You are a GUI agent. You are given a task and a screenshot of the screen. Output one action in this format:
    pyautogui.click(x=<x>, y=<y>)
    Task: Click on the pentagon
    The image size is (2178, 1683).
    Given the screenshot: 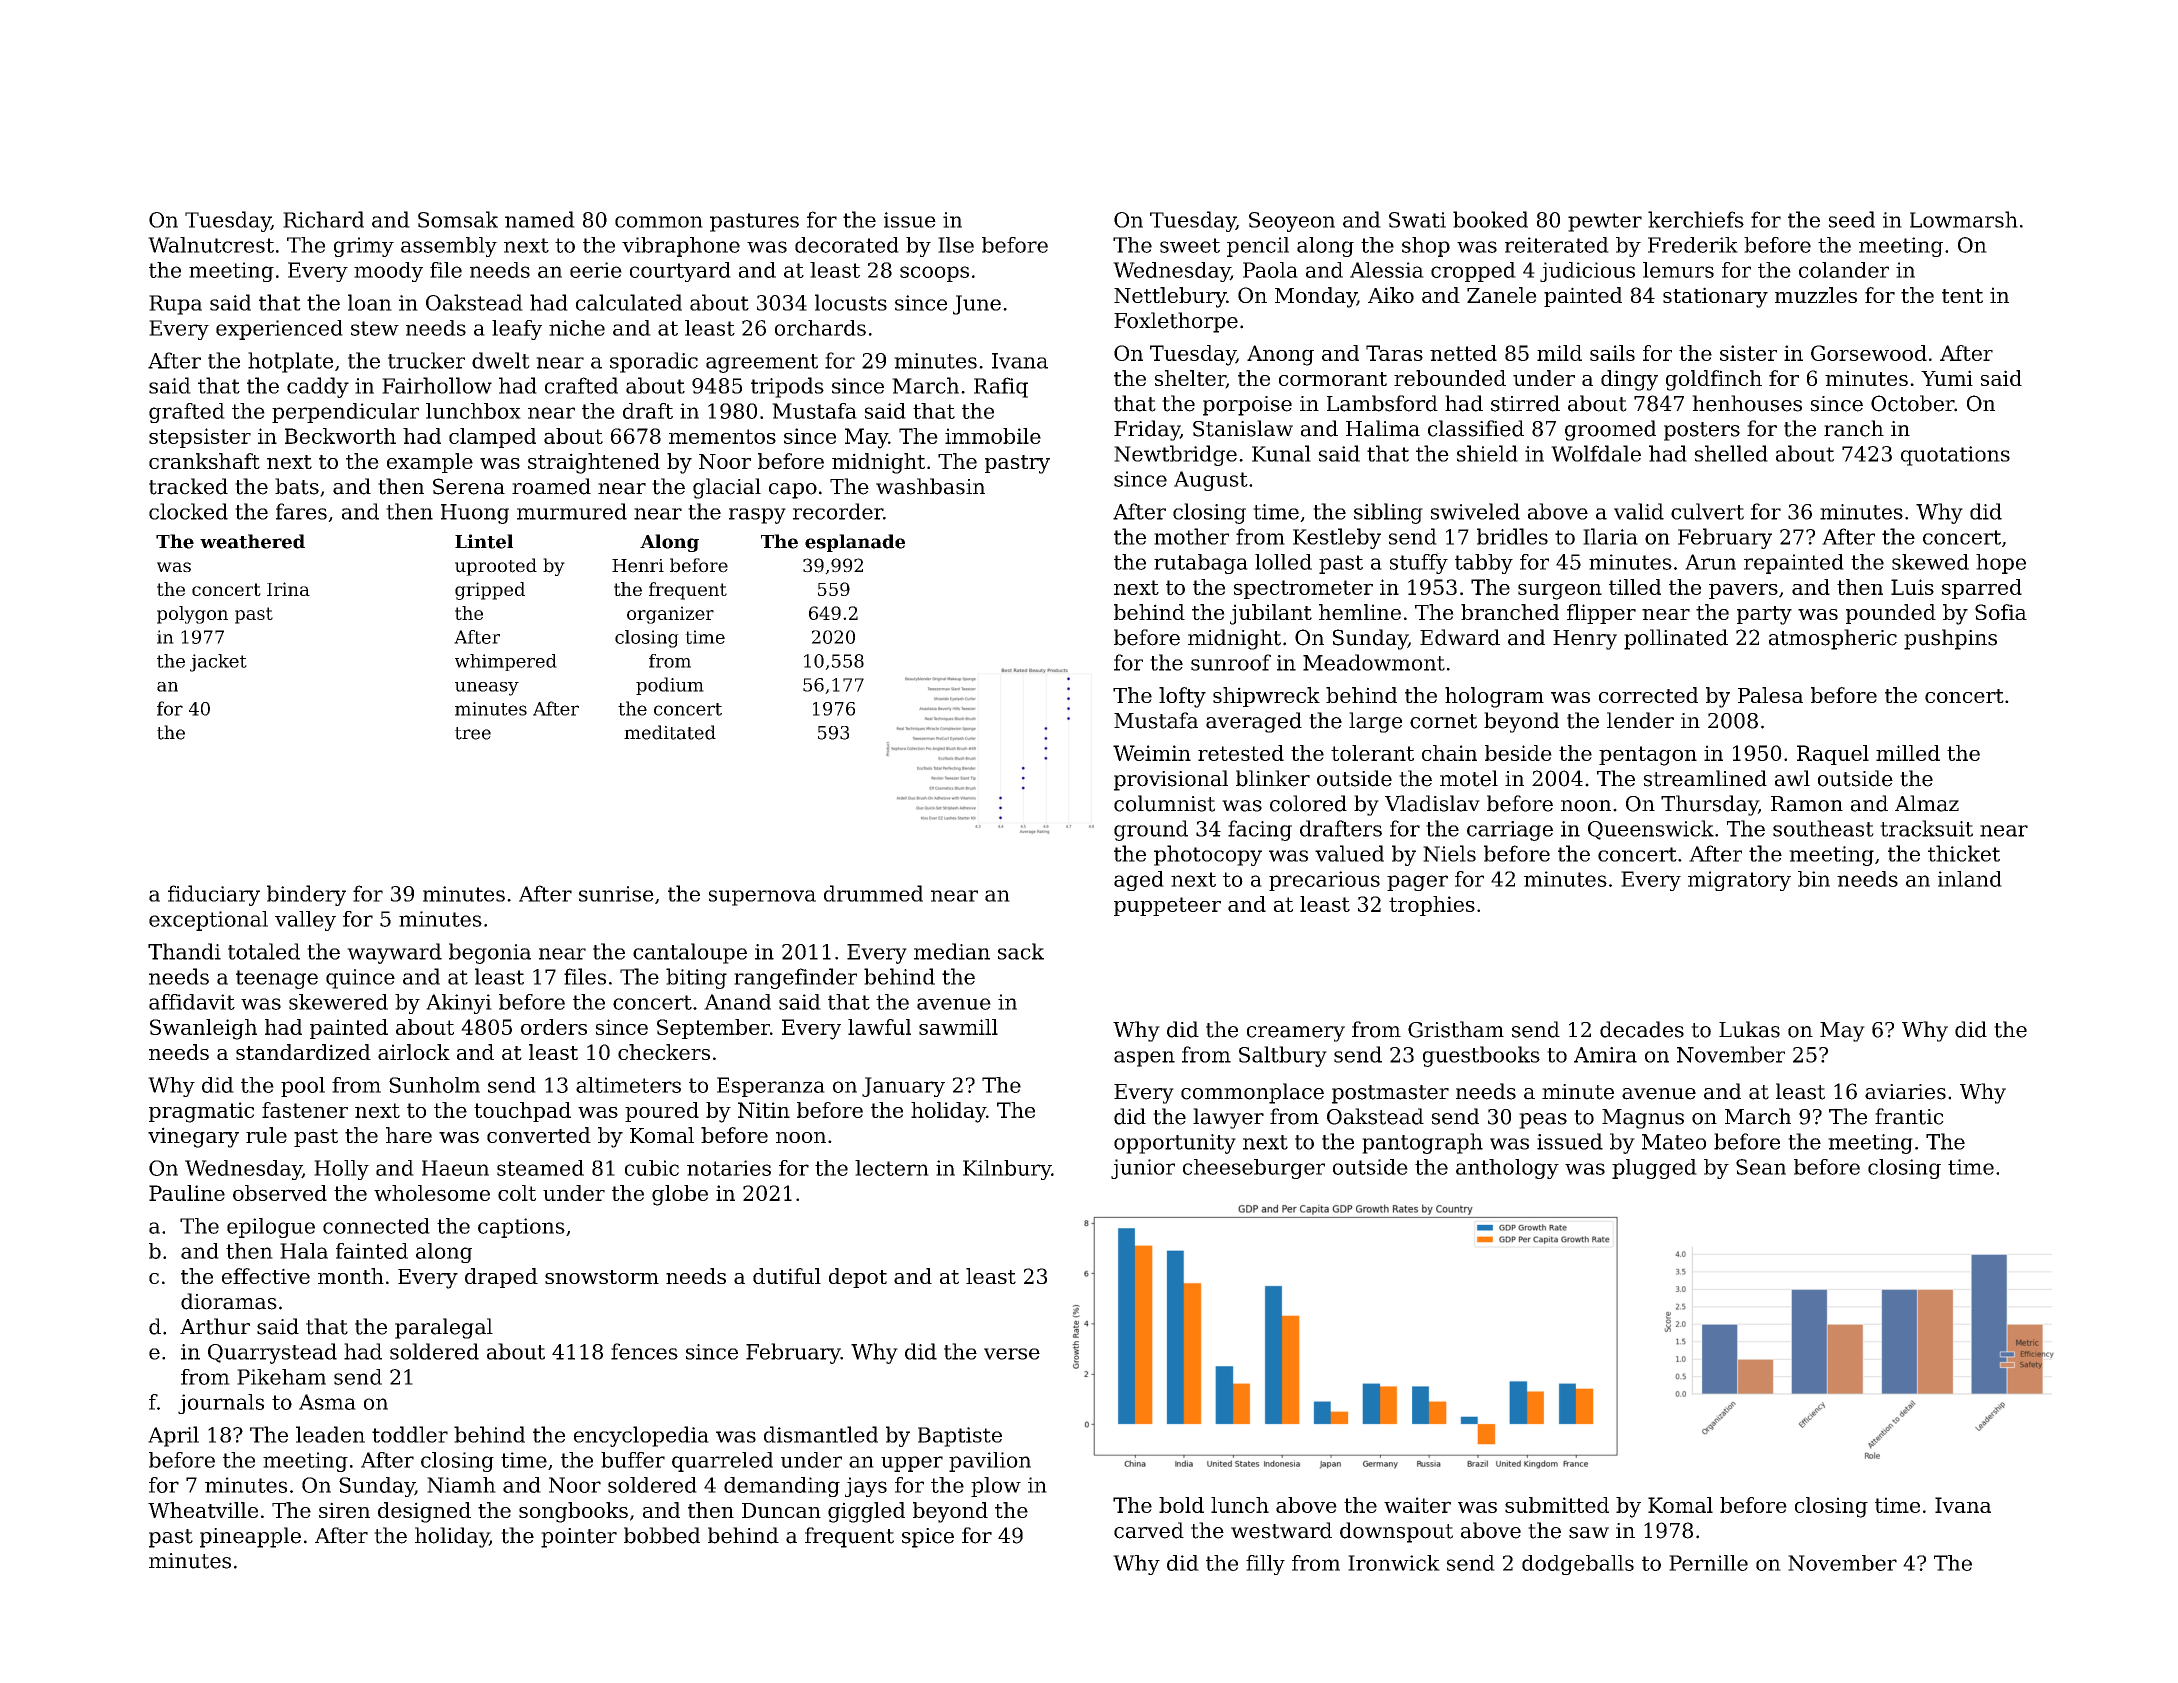 What is the action you would take?
    pyautogui.click(x=1648, y=756)
